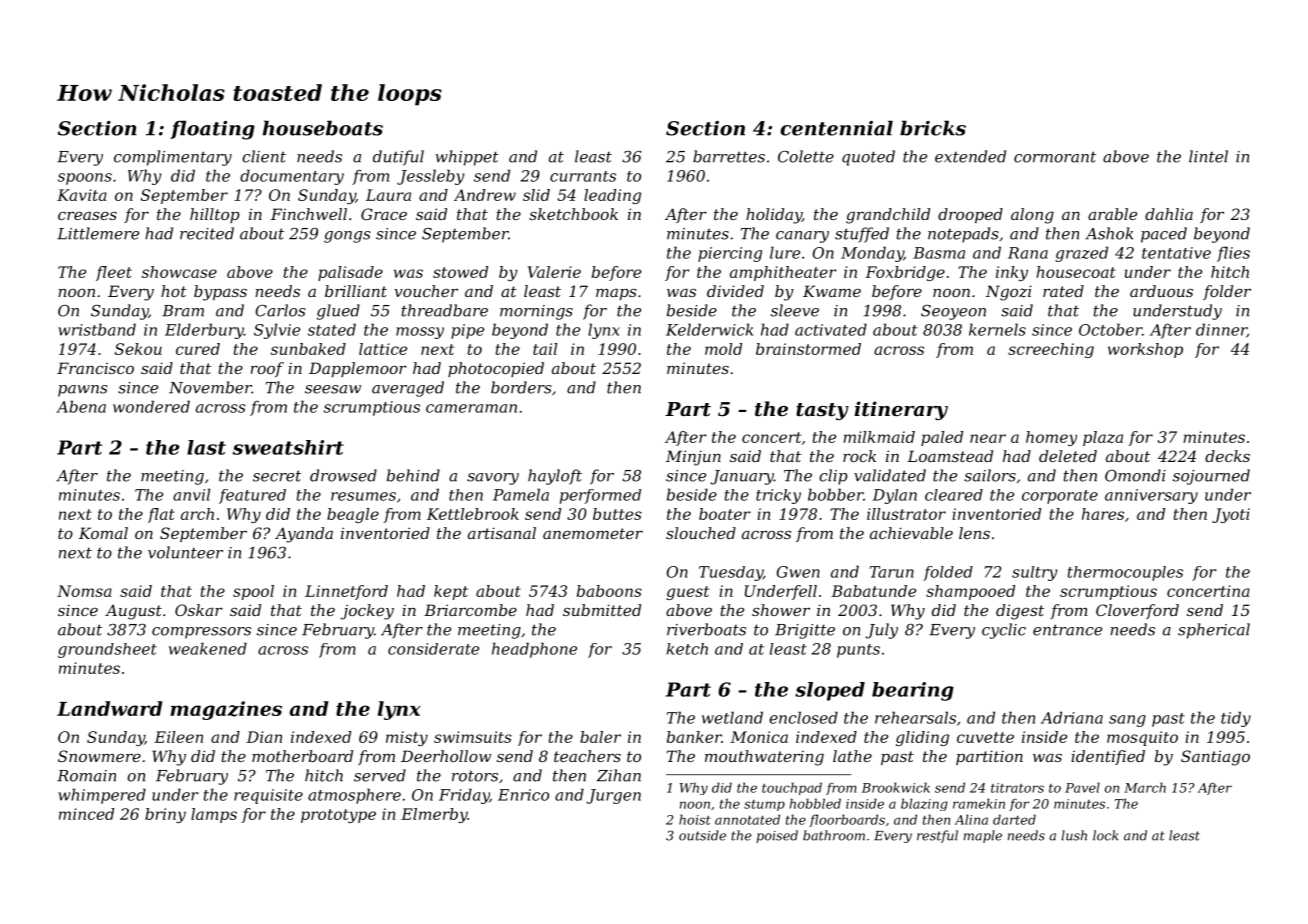 Image resolution: width=1308 pixels, height=924 pixels. What do you see at coordinates (702, 835) in the screenshot?
I see `outside` at bounding box center [702, 835].
